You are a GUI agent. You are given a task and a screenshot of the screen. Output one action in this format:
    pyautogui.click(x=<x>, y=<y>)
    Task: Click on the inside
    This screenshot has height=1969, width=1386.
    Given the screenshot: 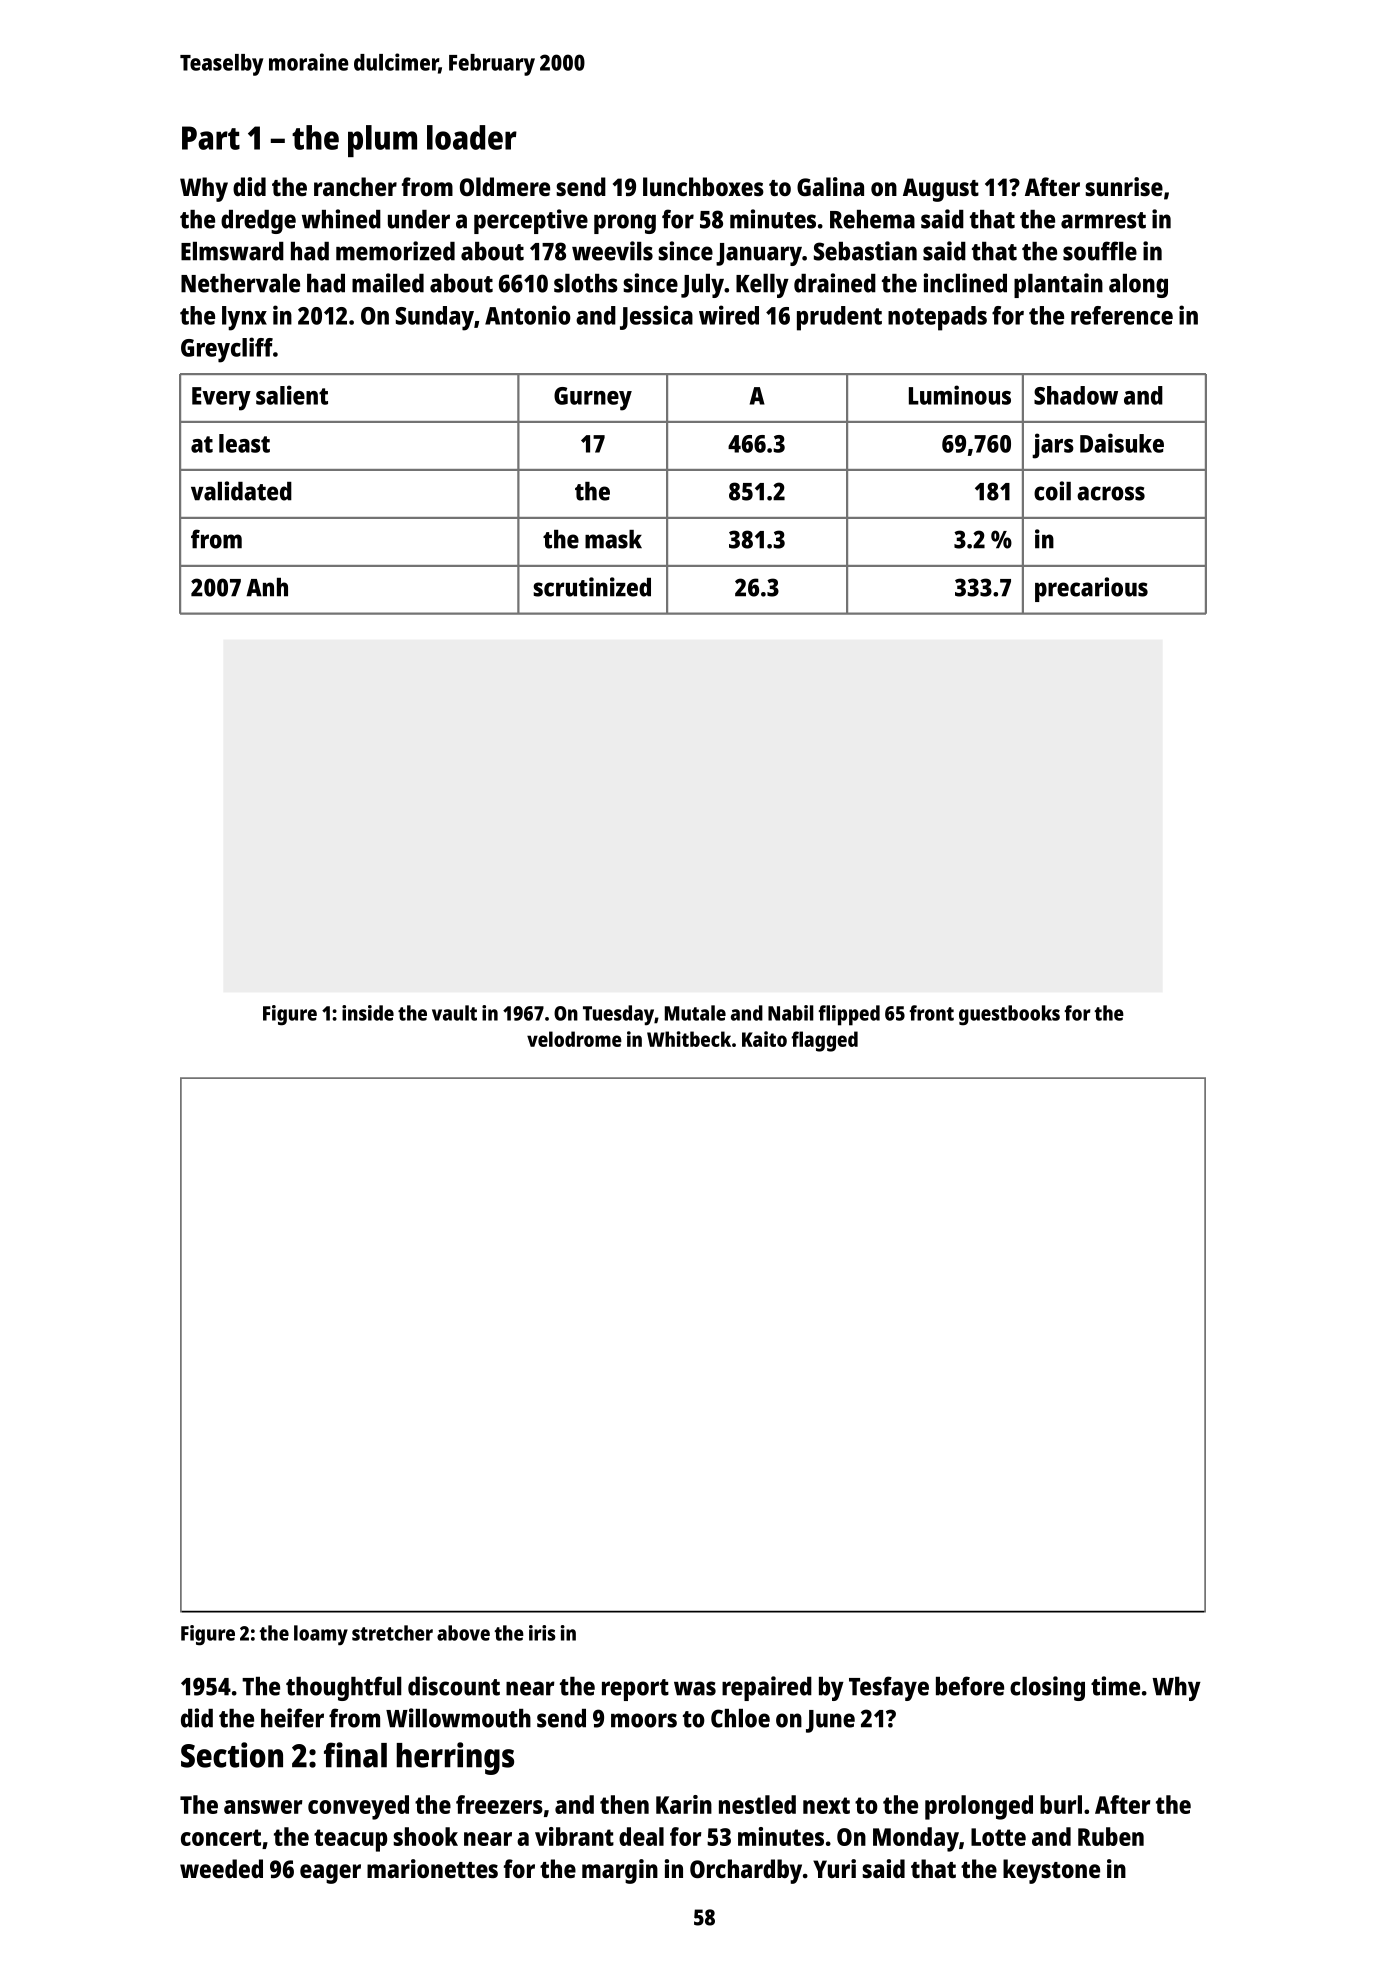 What is the action you would take?
    pyautogui.click(x=368, y=1013)
